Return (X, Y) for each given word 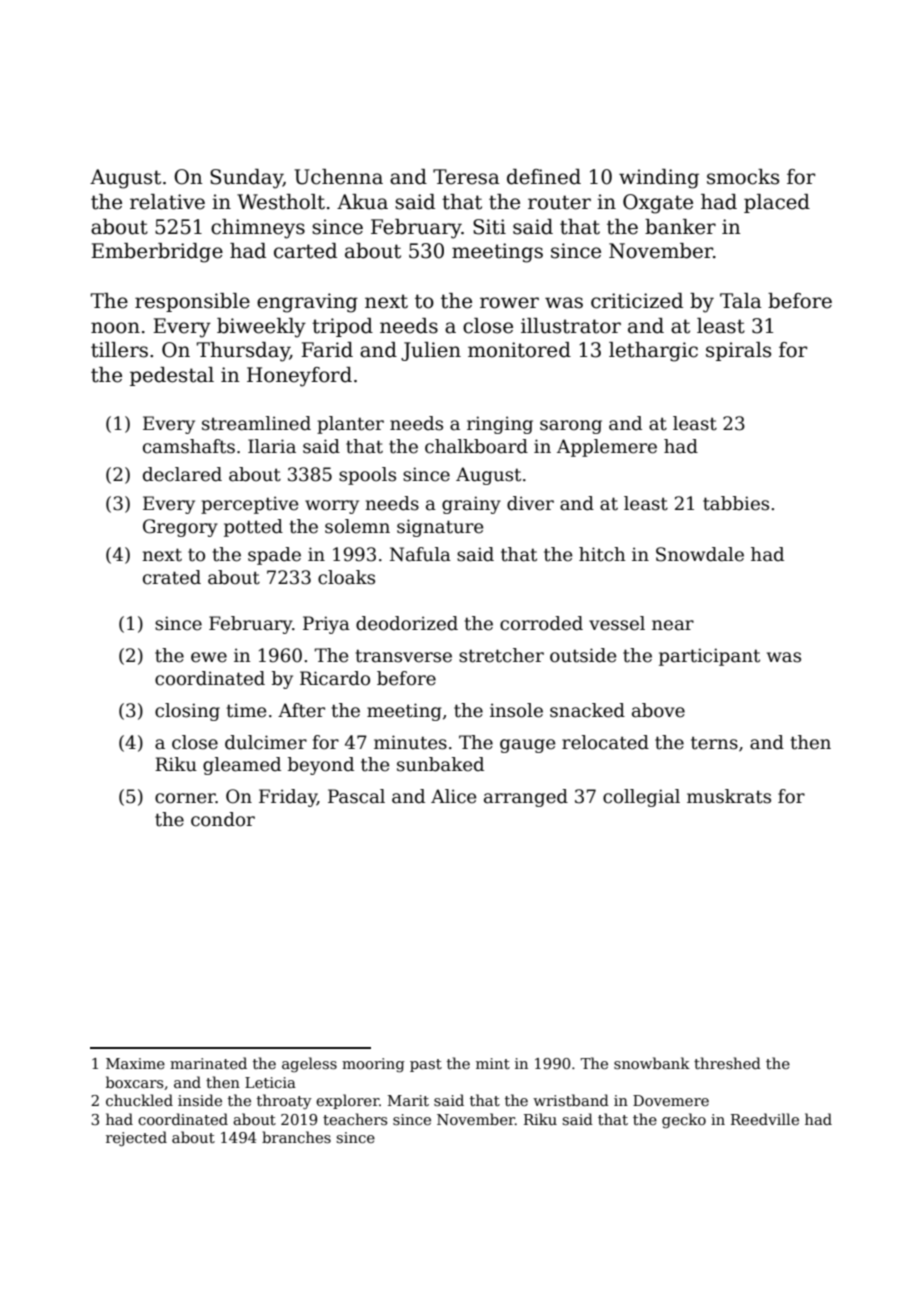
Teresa (466, 177)
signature (440, 528)
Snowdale (700, 554)
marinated (208, 1063)
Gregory (180, 528)
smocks (743, 177)
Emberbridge (157, 253)
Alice (453, 796)
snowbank (652, 1063)
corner (185, 798)
